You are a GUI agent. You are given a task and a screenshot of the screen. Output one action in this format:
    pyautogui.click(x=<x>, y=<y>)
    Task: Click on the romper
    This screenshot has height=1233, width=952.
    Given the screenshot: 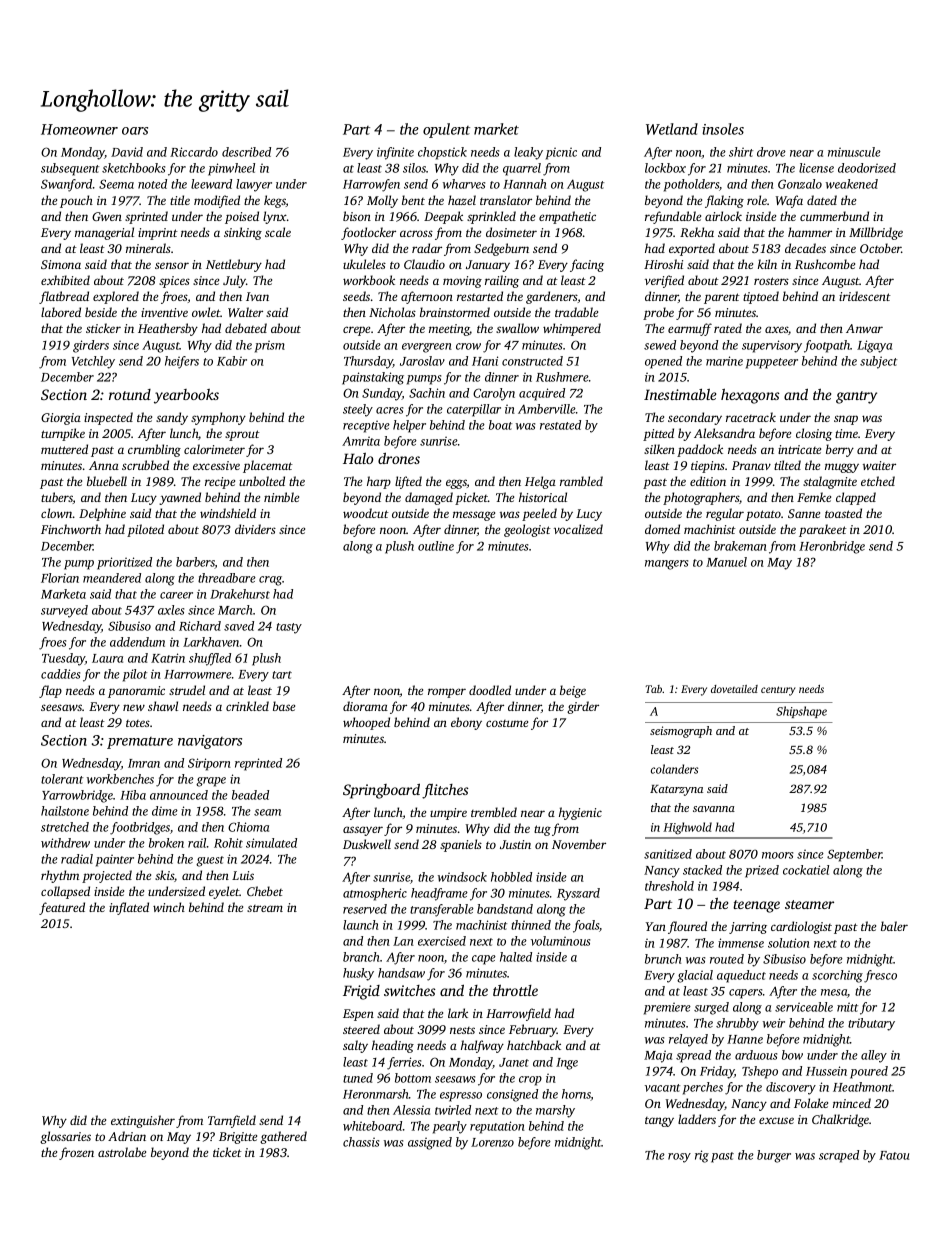 What is the action you would take?
    pyautogui.click(x=447, y=693)
